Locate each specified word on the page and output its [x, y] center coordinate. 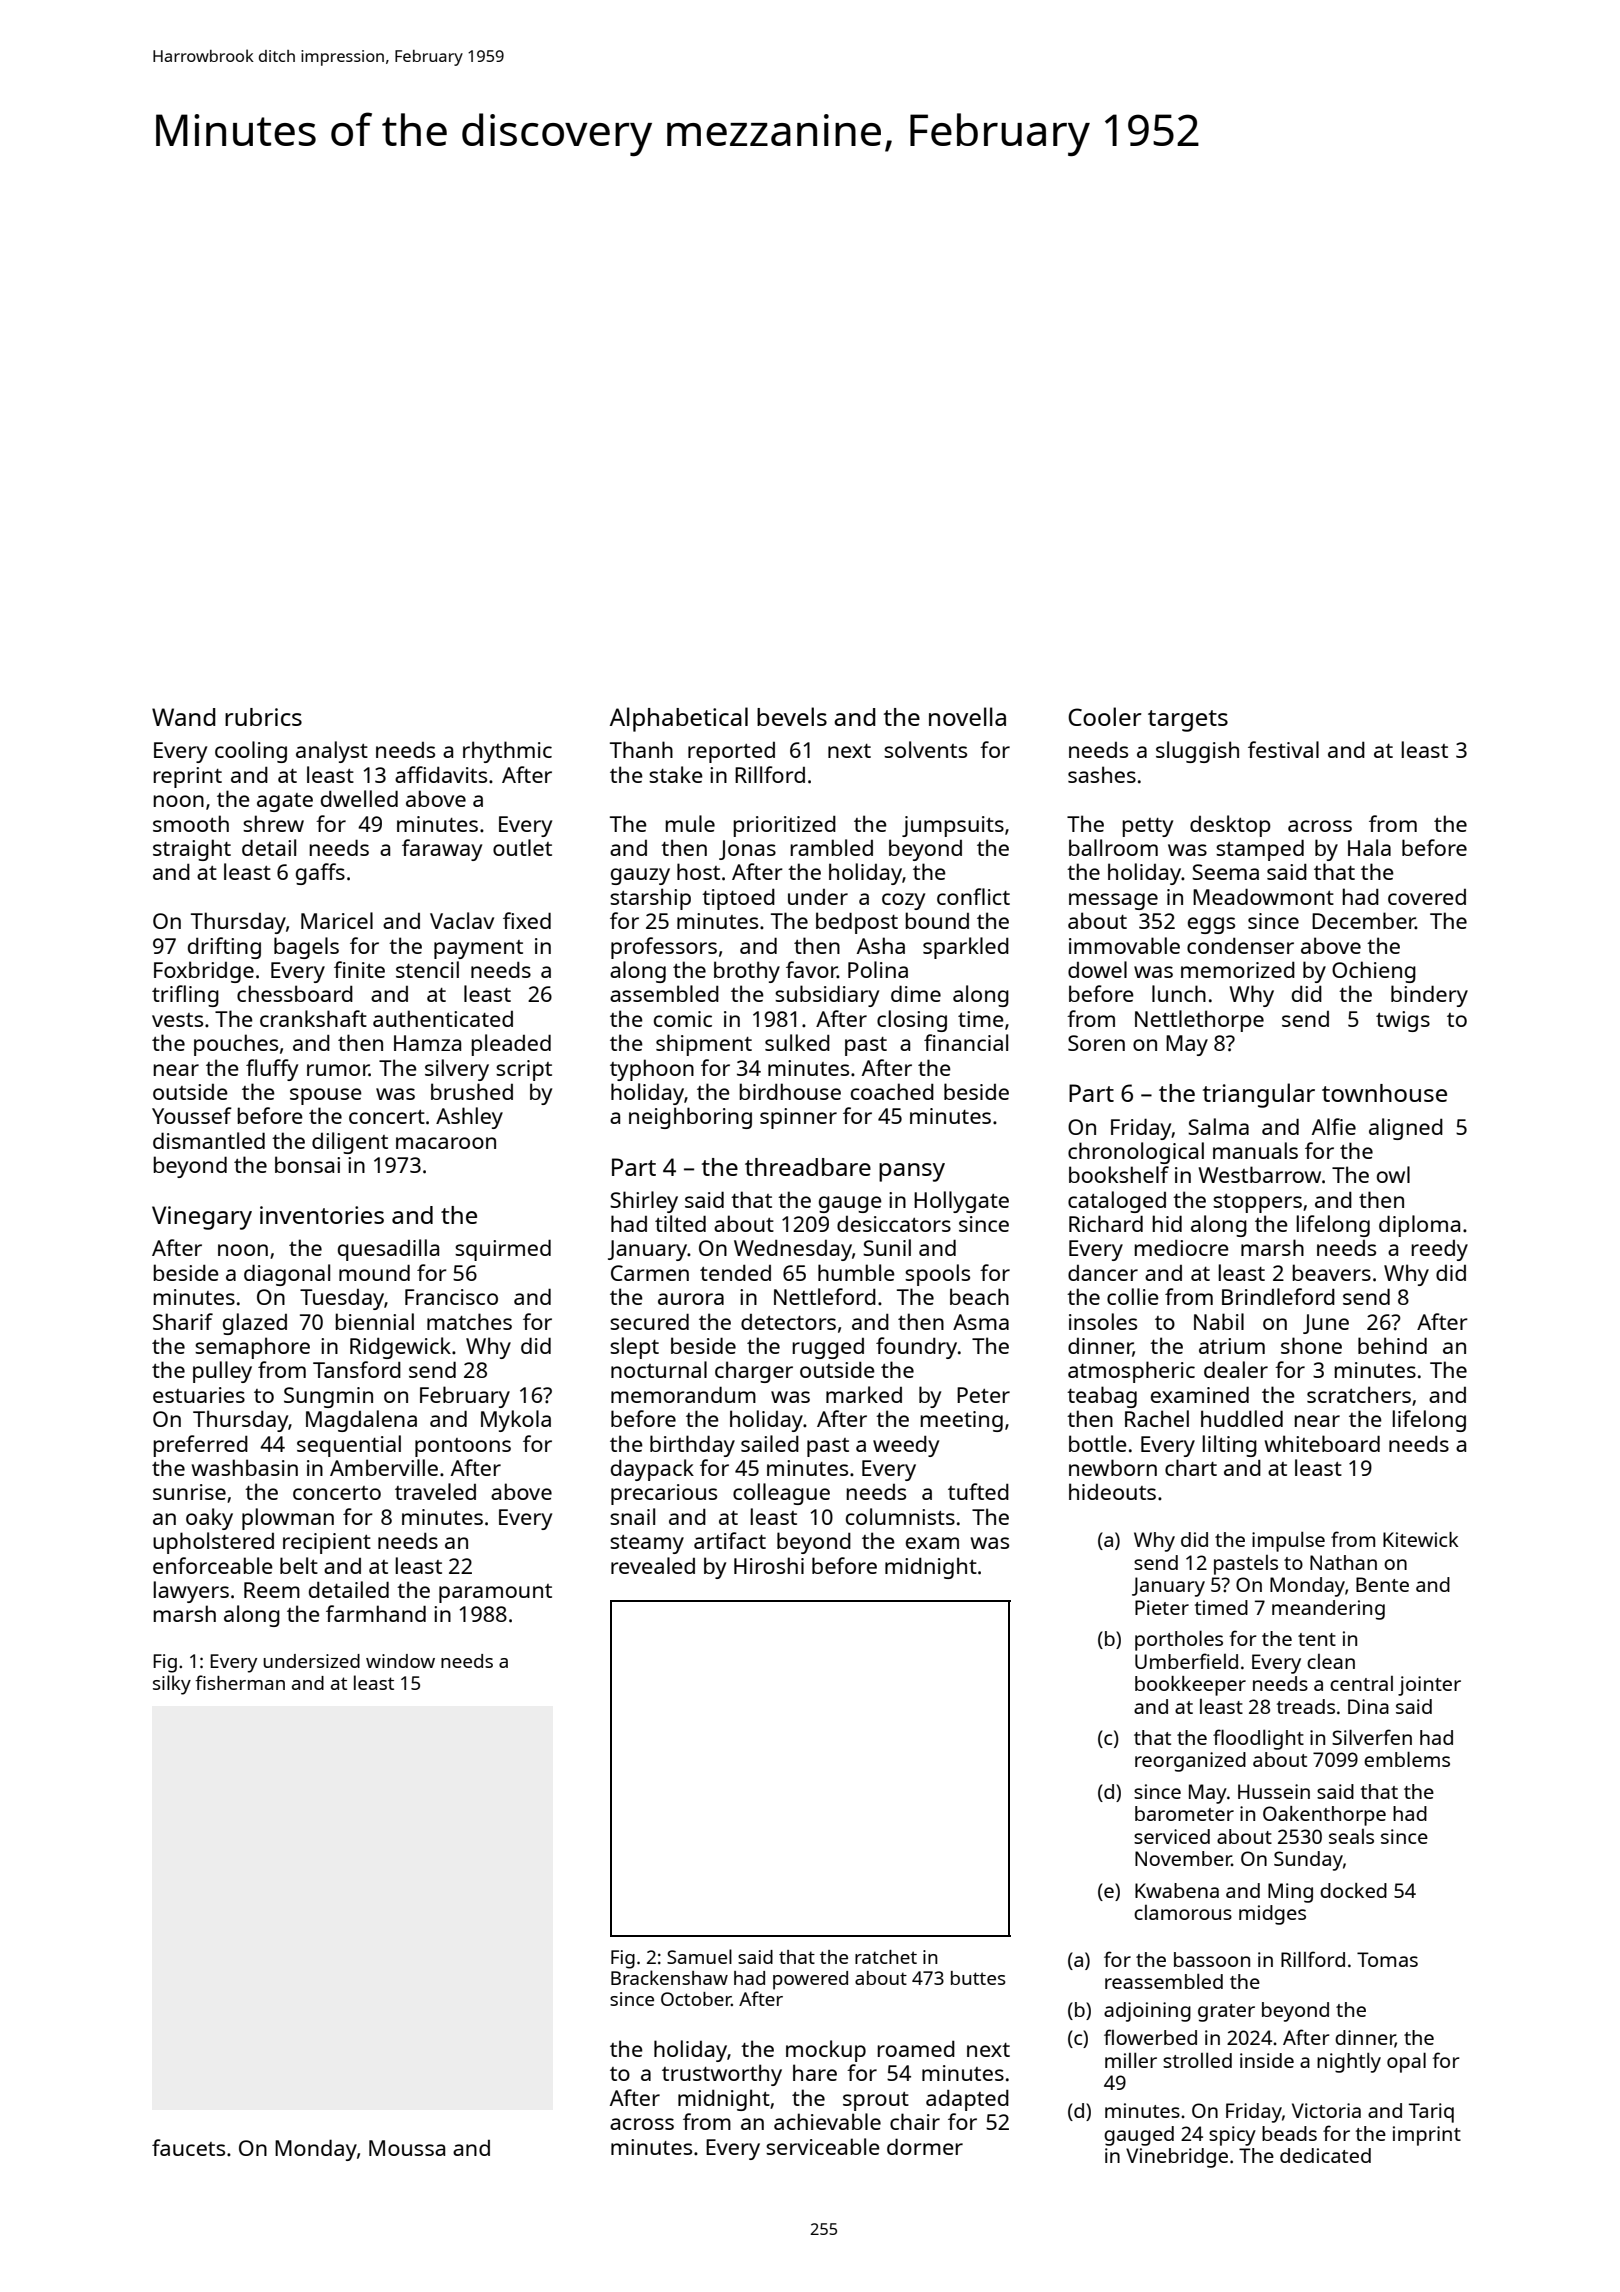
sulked [797, 1042]
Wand [183, 717]
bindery [1429, 996]
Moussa [407, 2148]
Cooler [1105, 716]
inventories [322, 1215]
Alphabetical [679, 719]
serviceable [823, 2146]
